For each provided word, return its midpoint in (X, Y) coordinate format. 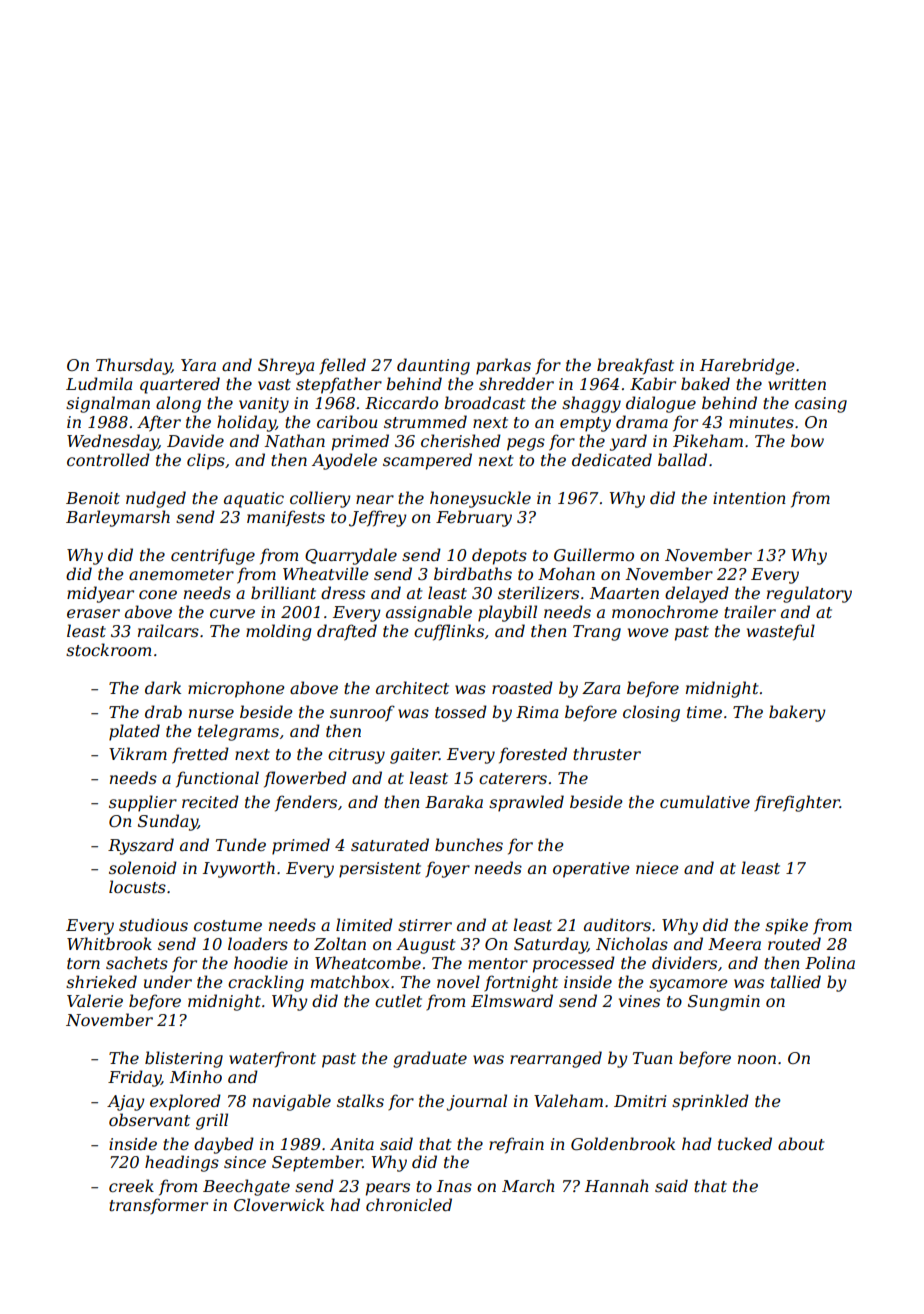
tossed (461, 711)
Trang (597, 633)
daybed (224, 1145)
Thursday (134, 366)
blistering (184, 1059)
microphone (236, 689)
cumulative (705, 801)
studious (153, 924)
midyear (100, 594)
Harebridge (747, 366)
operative (591, 870)
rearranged (556, 1059)
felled (342, 366)
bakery (797, 713)
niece (657, 868)
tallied (796, 981)
